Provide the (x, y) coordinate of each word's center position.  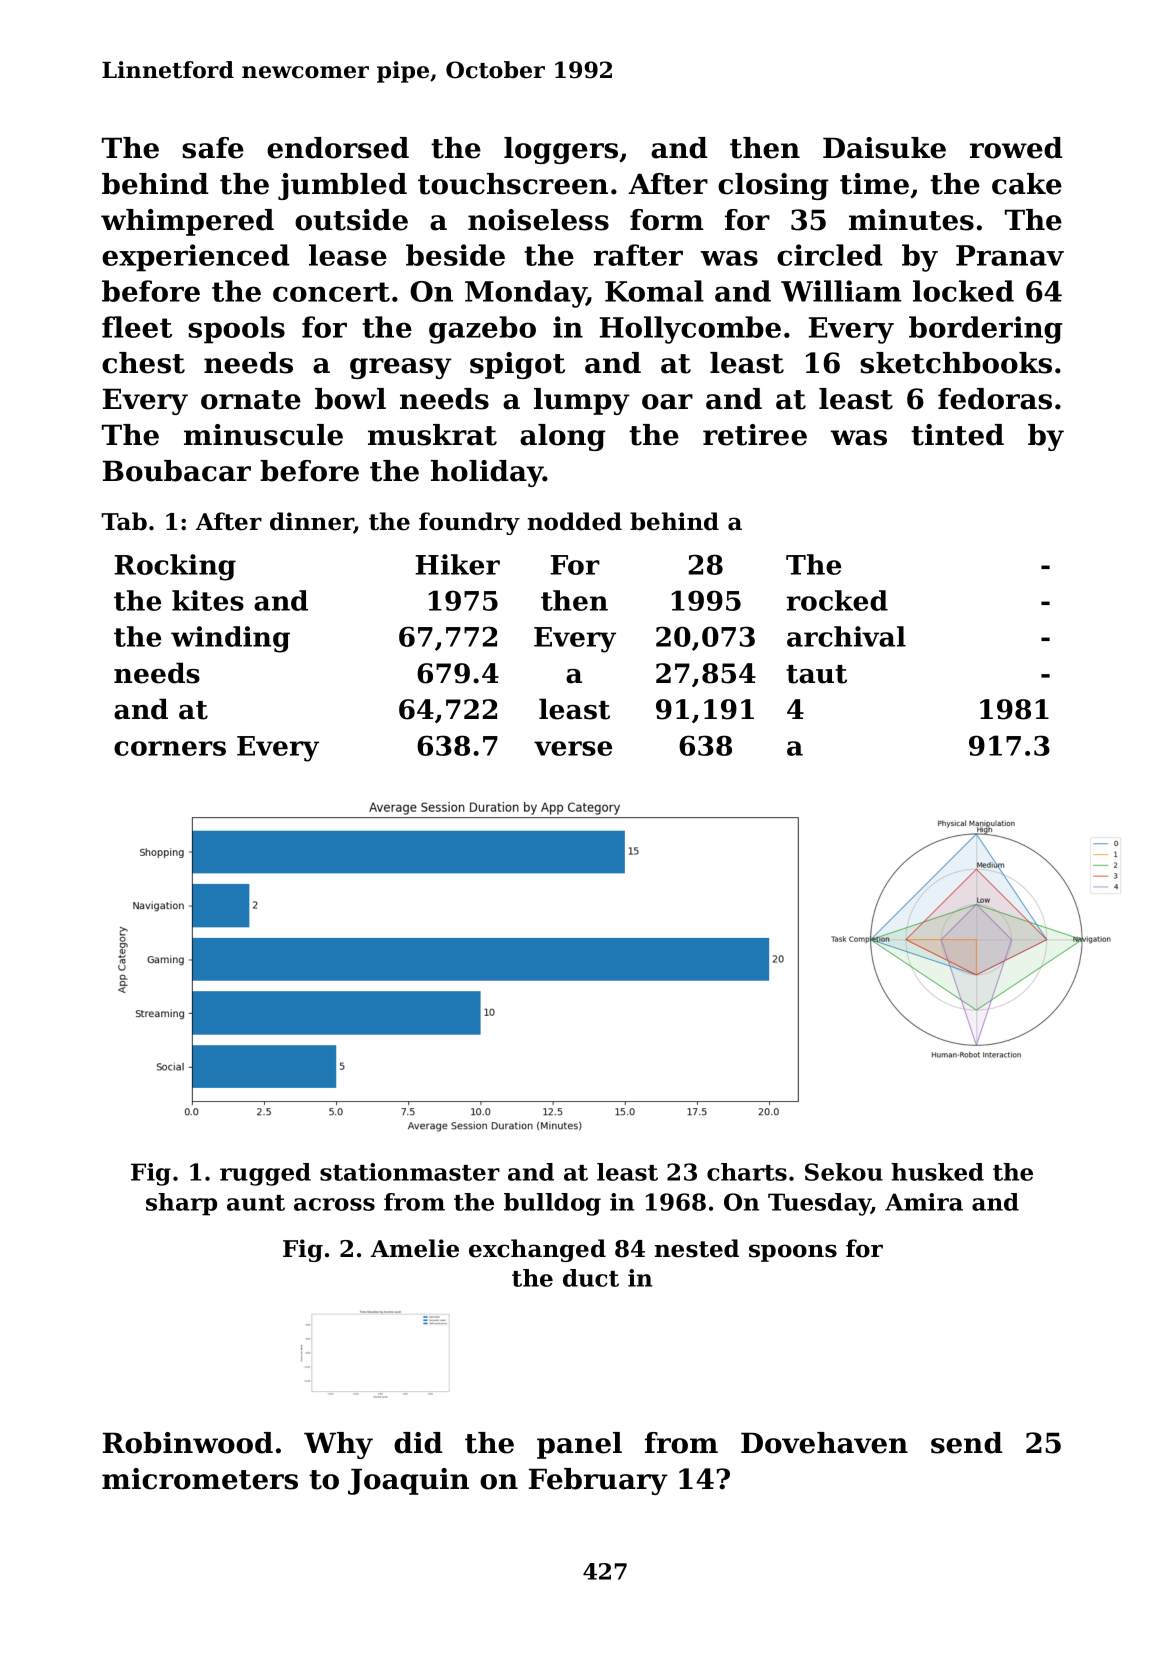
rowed (1016, 148)
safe (213, 148)
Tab (124, 521)
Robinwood (188, 1443)
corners (170, 748)
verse (573, 748)
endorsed (338, 148)
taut (816, 674)
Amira (924, 1202)
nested (697, 1248)
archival (846, 636)
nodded (575, 521)
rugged (265, 1174)
